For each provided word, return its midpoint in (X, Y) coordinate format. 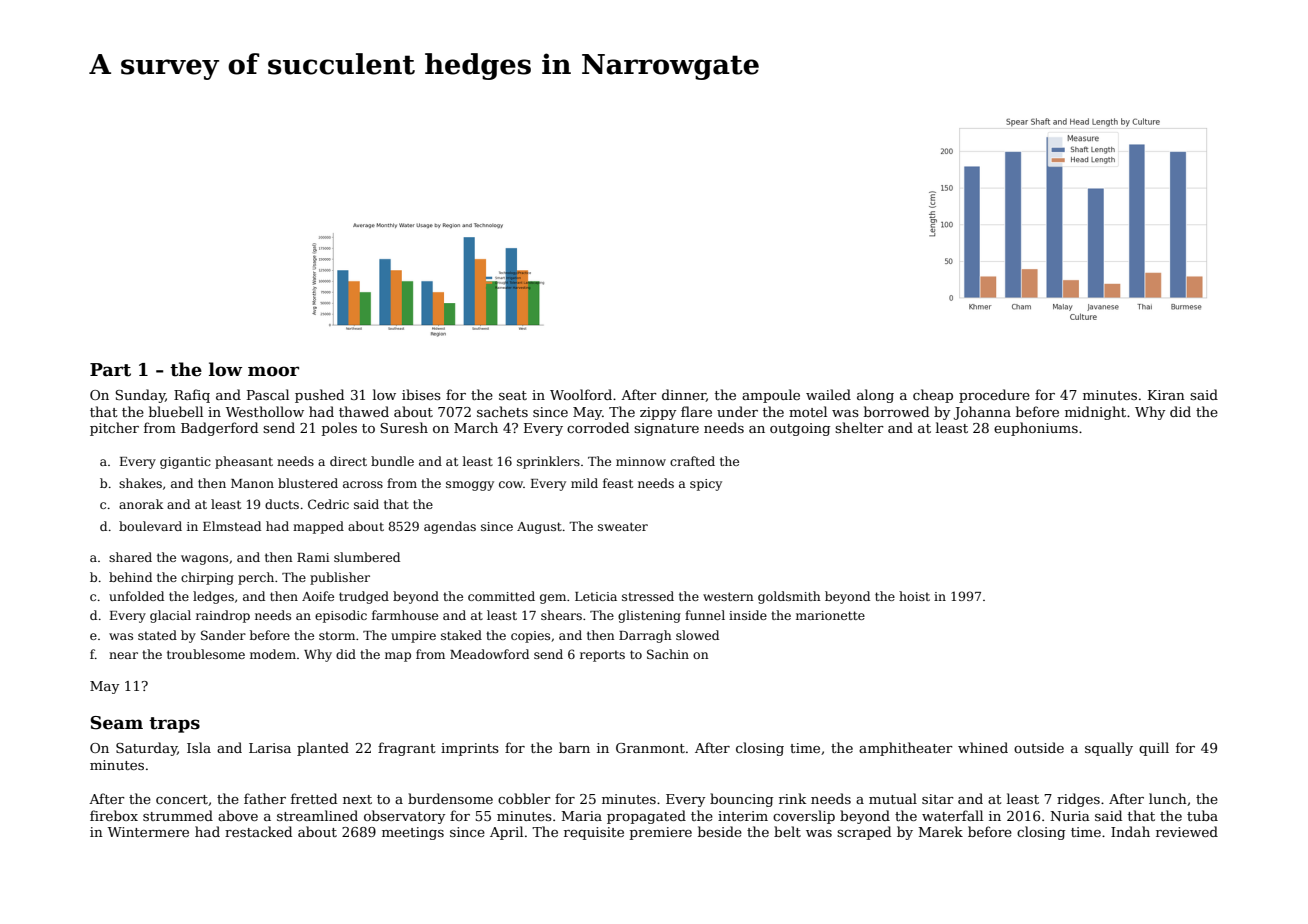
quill (1154, 749)
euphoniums (1036, 429)
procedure (994, 396)
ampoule (771, 396)
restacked (258, 831)
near (123, 655)
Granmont (650, 748)
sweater (623, 526)
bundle (392, 461)
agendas (450, 527)
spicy (706, 485)
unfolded (136, 596)
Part (110, 370)
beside (720, 831)
